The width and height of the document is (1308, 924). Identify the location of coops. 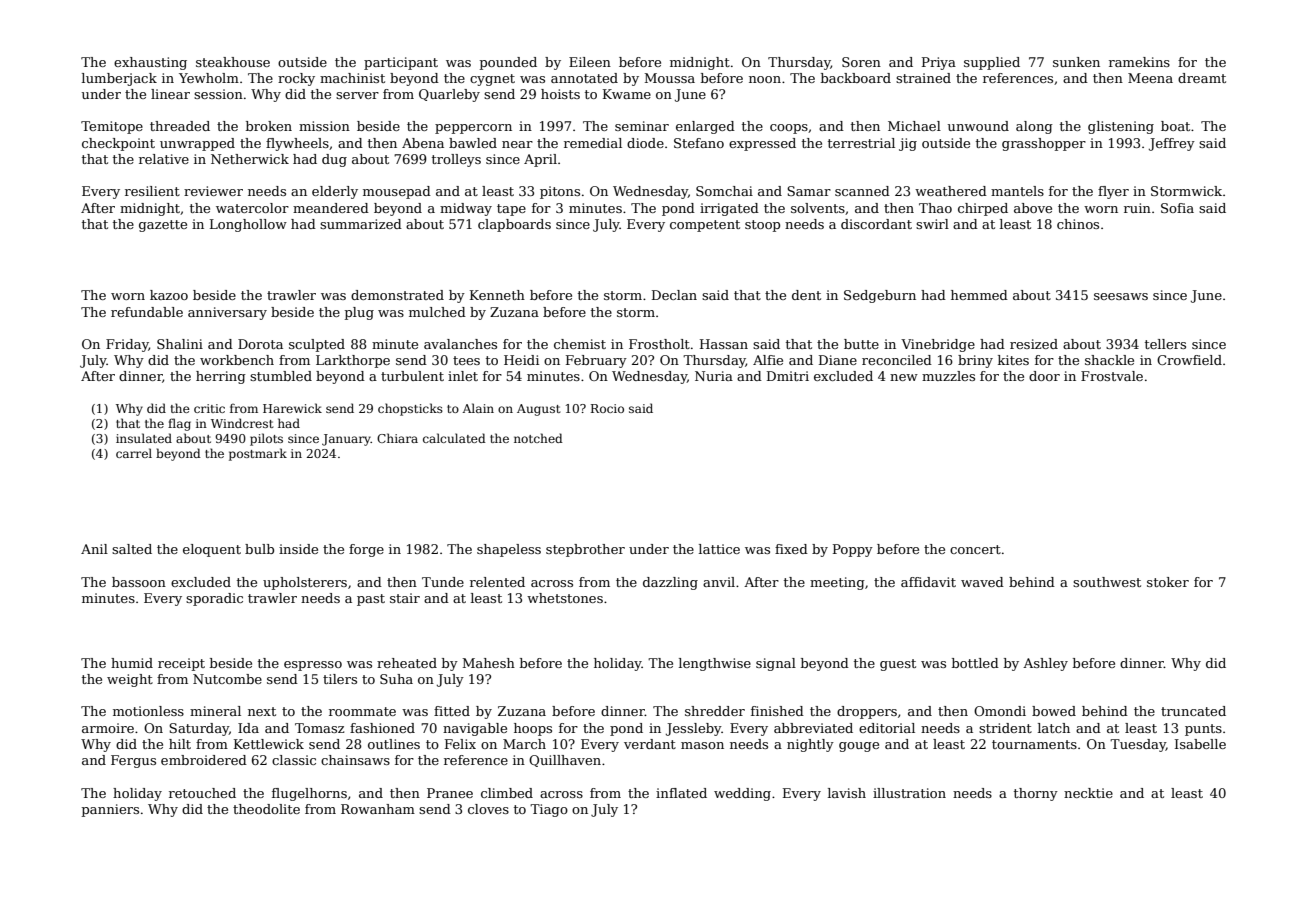
(789, 129).
